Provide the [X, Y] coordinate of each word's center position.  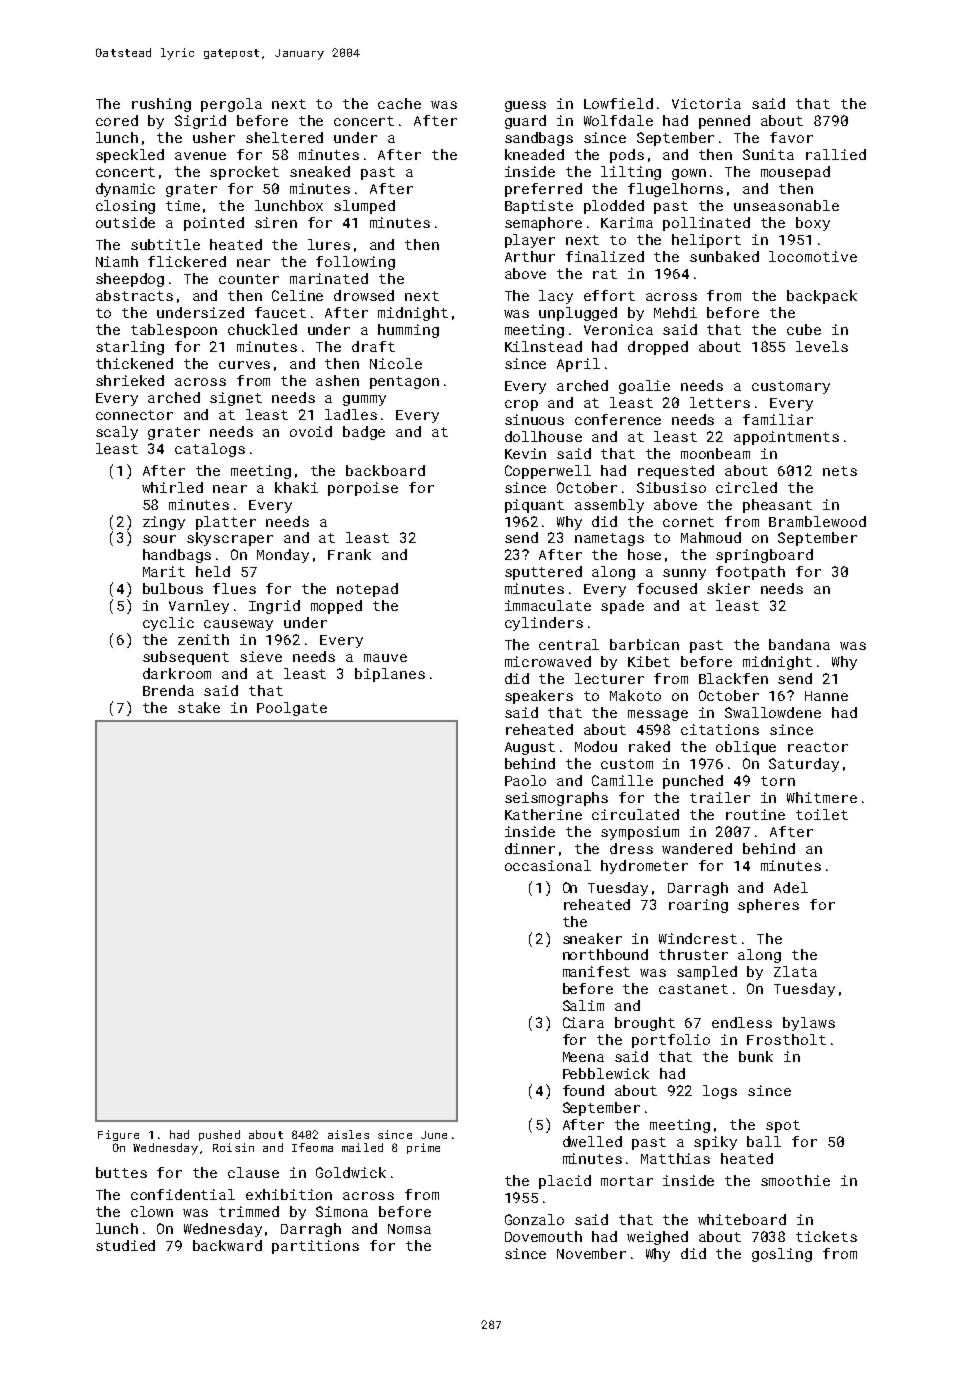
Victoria [706, 103]
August [530, 748]
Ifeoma [312, 1147]
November [591, 1253]
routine [755, 814]
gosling [782, 1255]
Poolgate [292, 709]
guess [525, 106]
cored [117, 120]
